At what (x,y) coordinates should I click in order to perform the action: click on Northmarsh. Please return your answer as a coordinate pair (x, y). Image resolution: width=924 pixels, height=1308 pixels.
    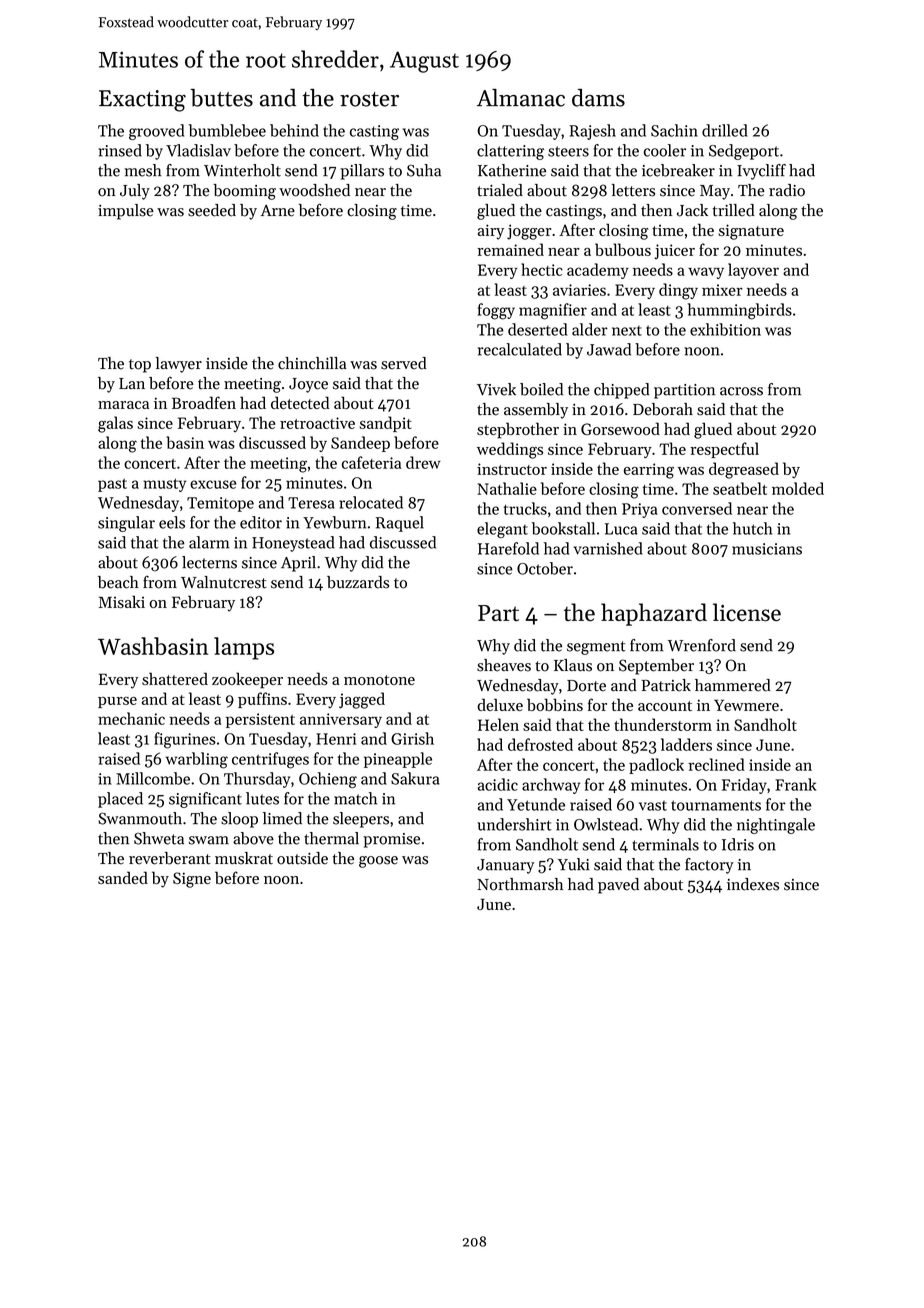
    Looking at the image, I should click on (520, 884).
